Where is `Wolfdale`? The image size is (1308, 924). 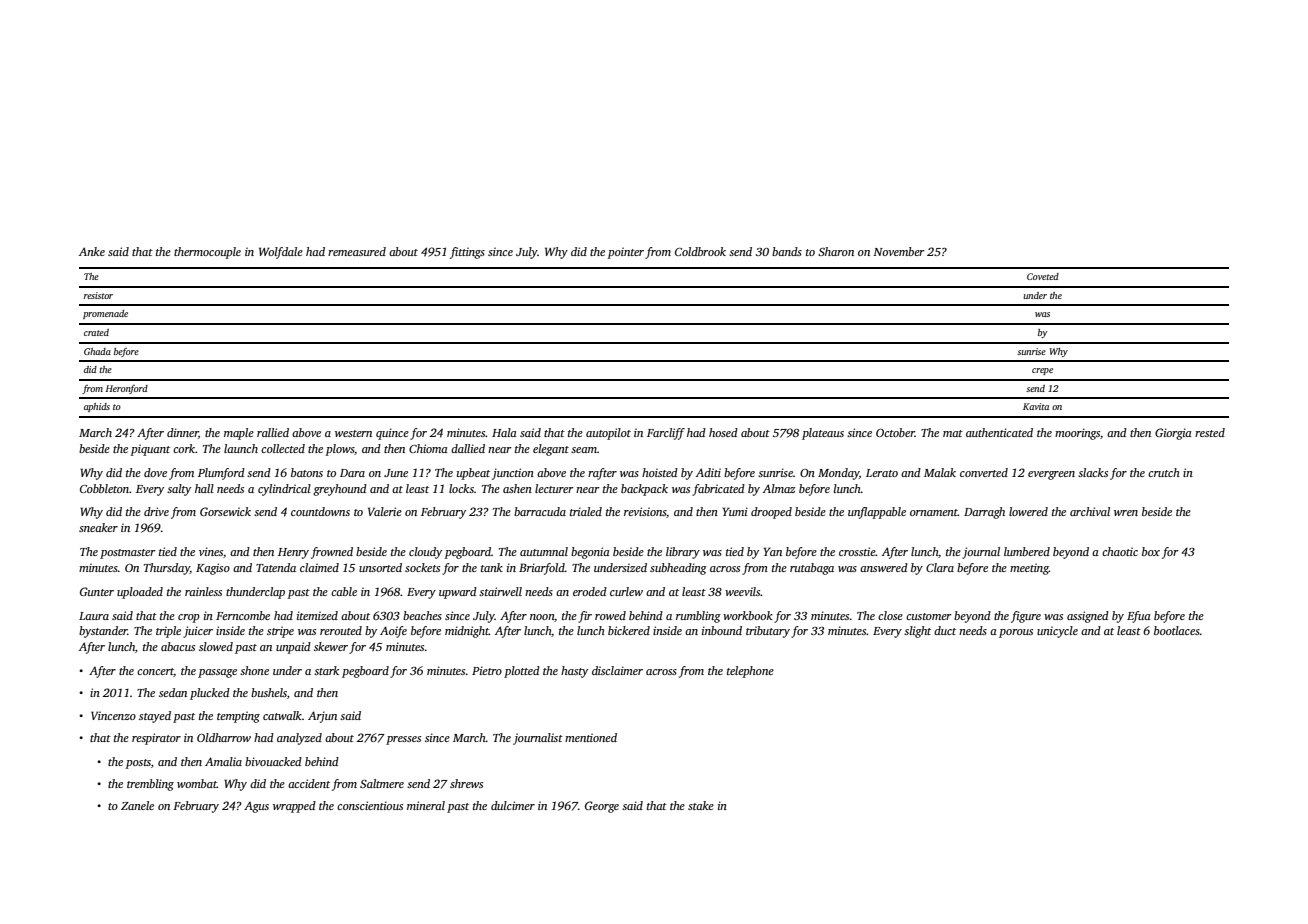
Wolfdale is located at coordinates (281, 253).
